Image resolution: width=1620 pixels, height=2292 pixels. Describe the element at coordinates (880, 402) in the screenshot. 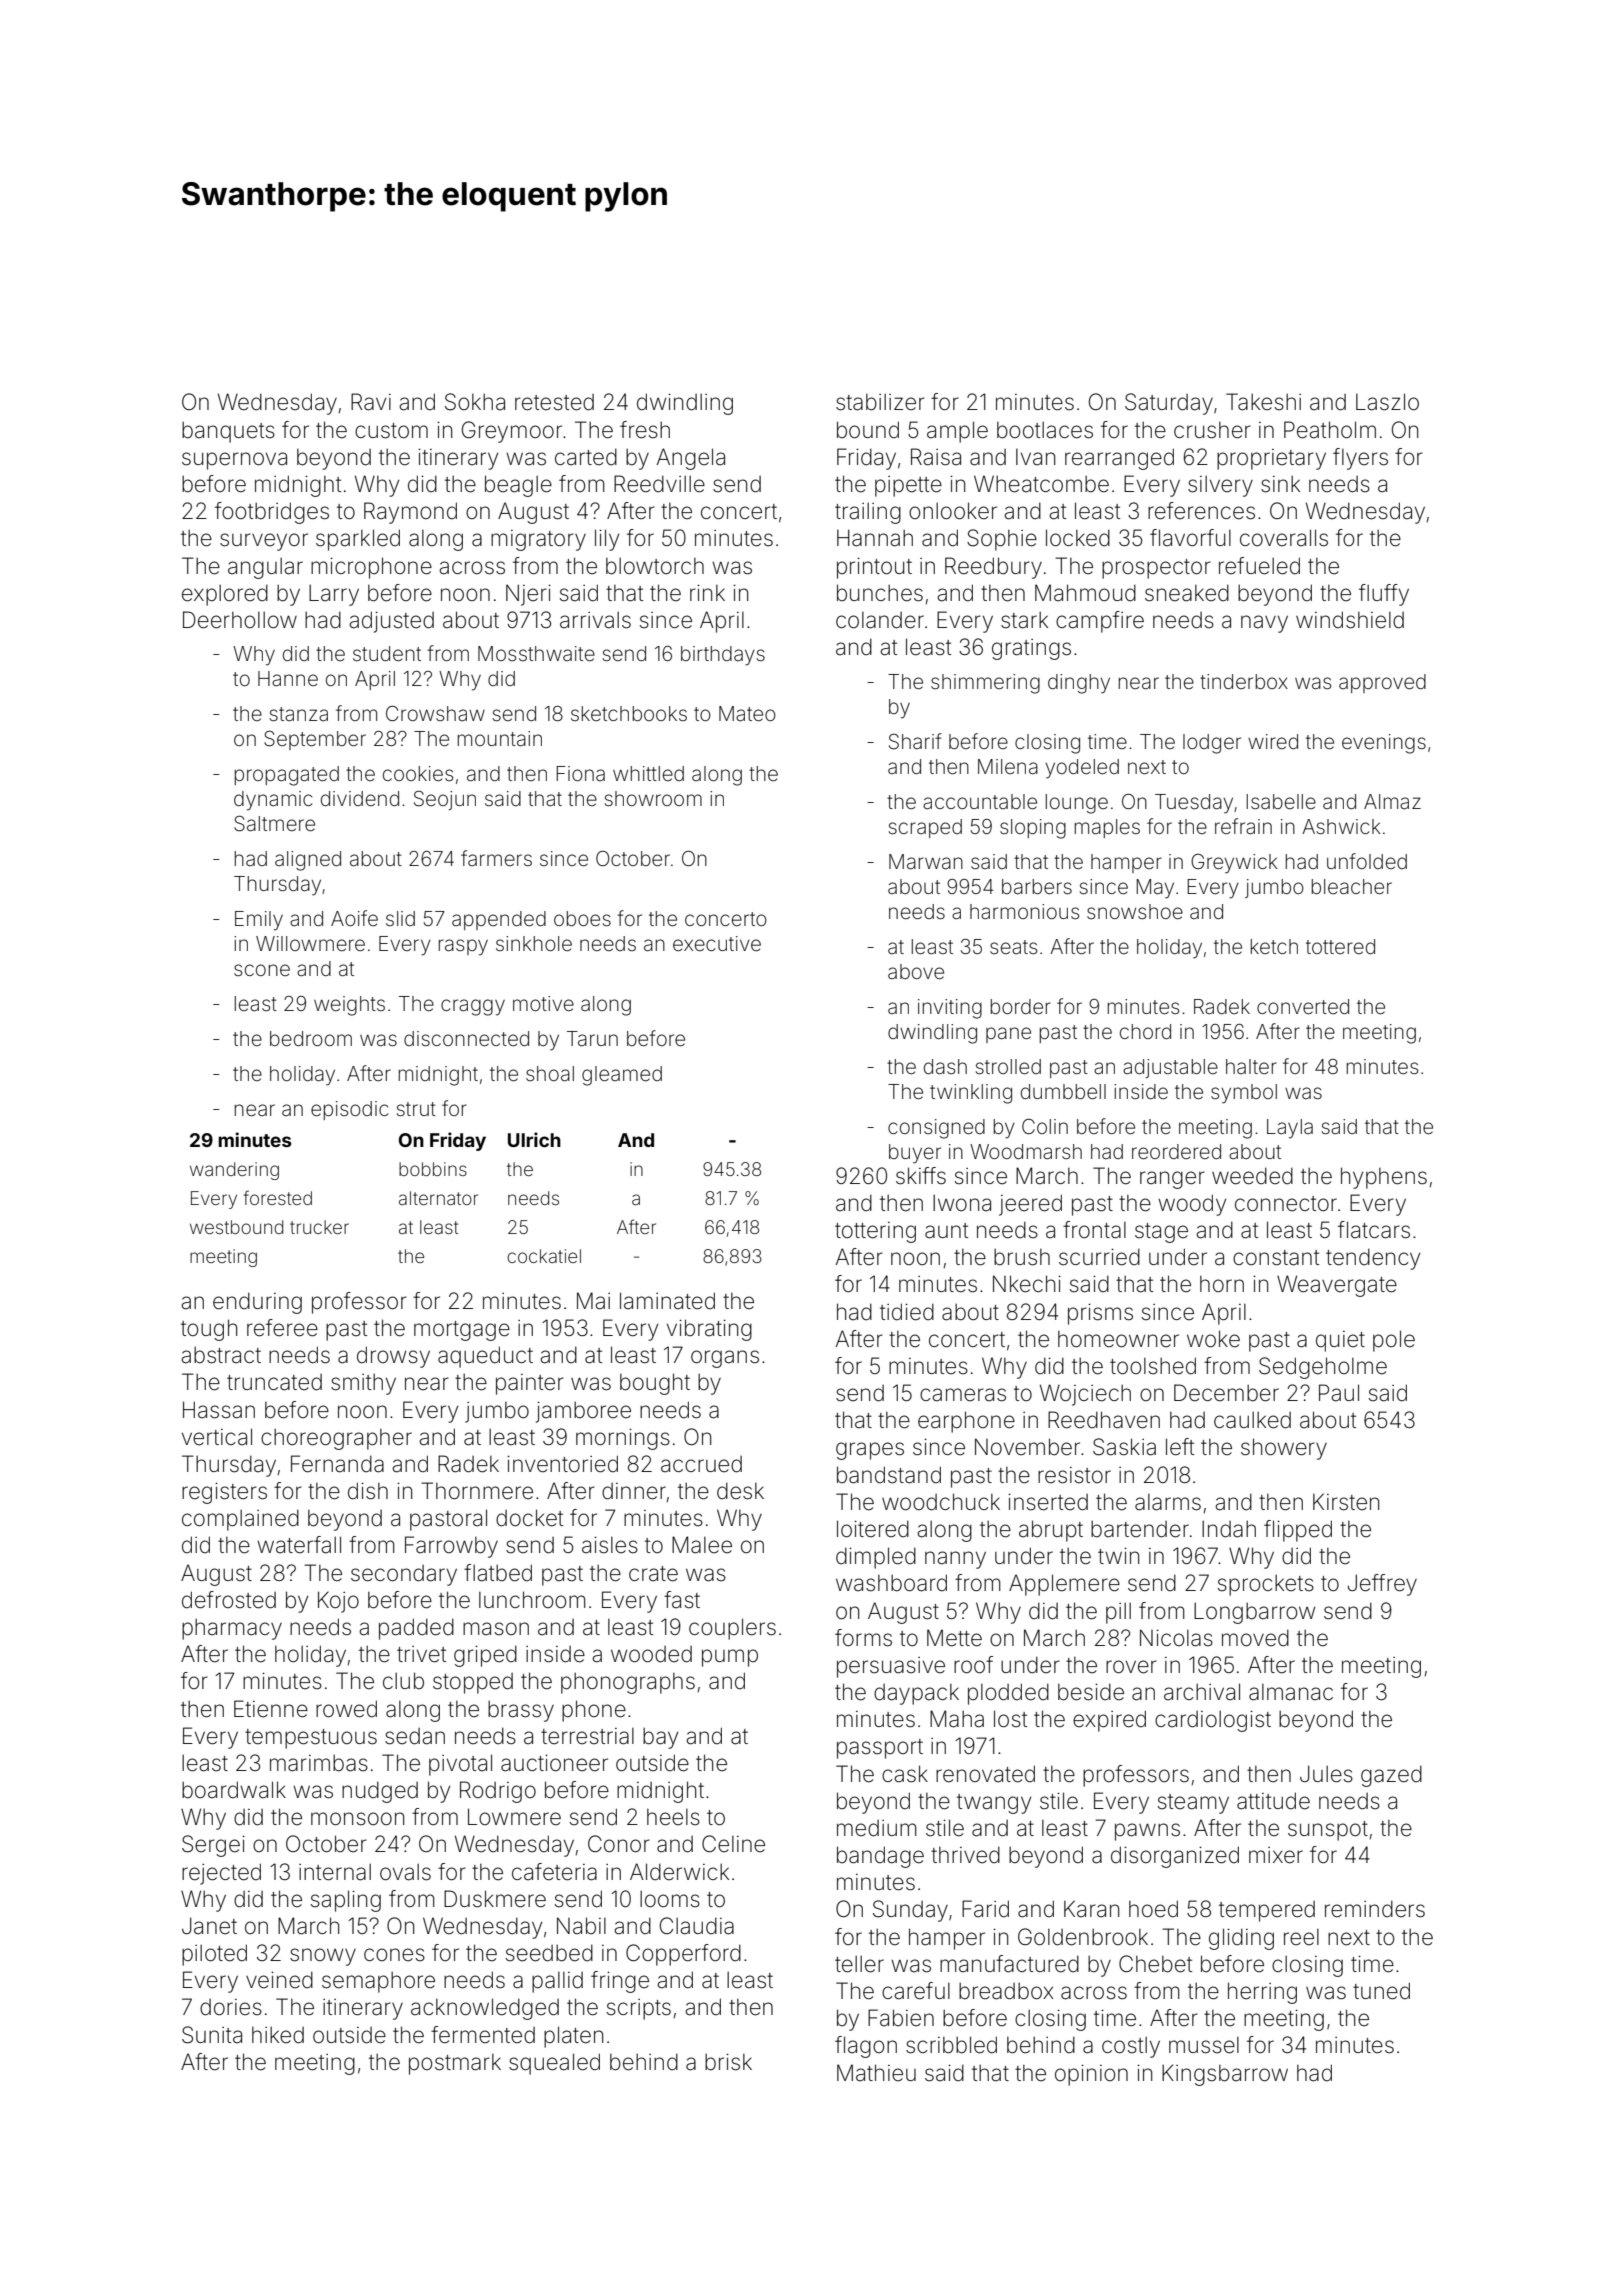

I see `stabilizer` at that location.
